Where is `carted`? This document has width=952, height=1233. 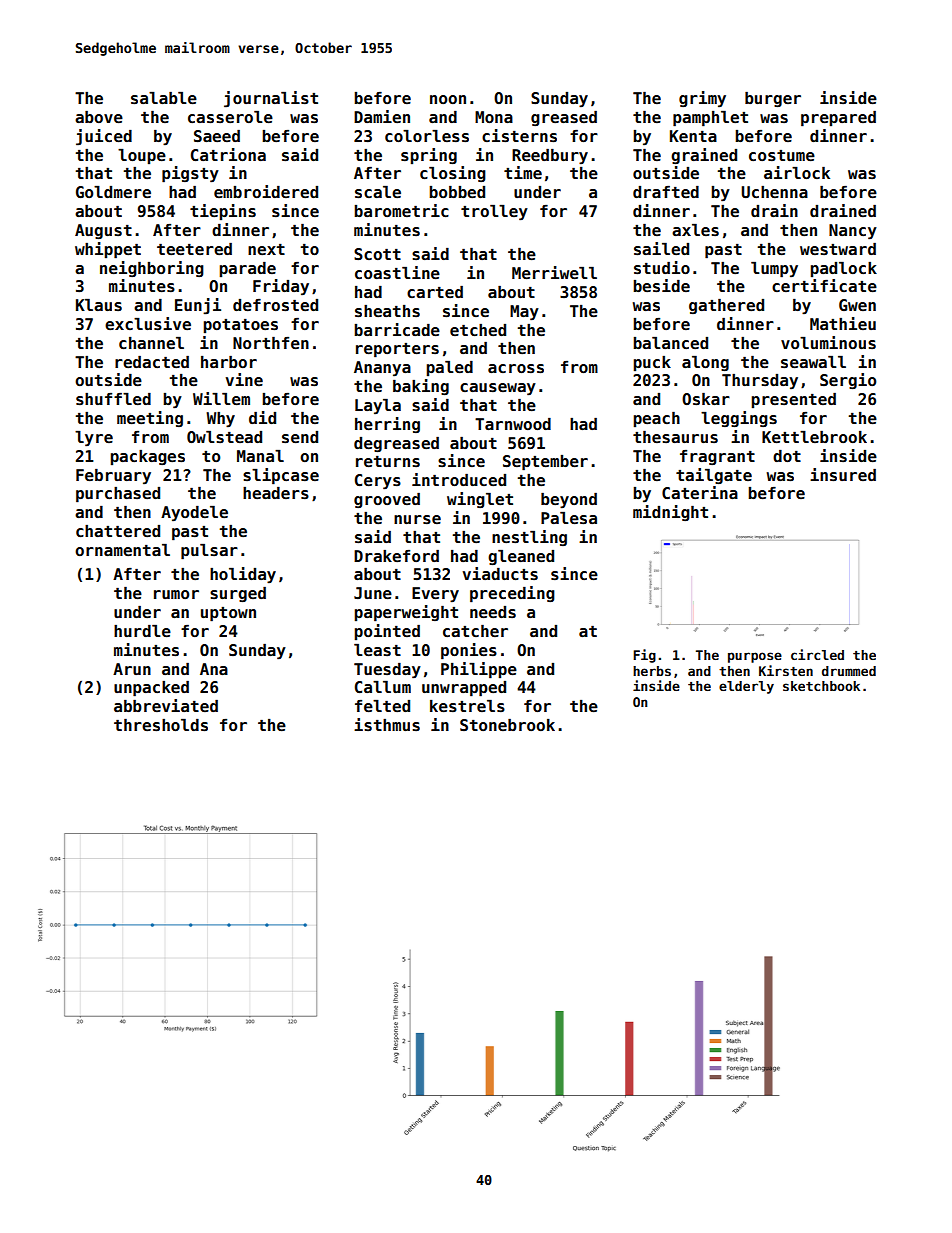
carted is located at coordinates (435, 291).
